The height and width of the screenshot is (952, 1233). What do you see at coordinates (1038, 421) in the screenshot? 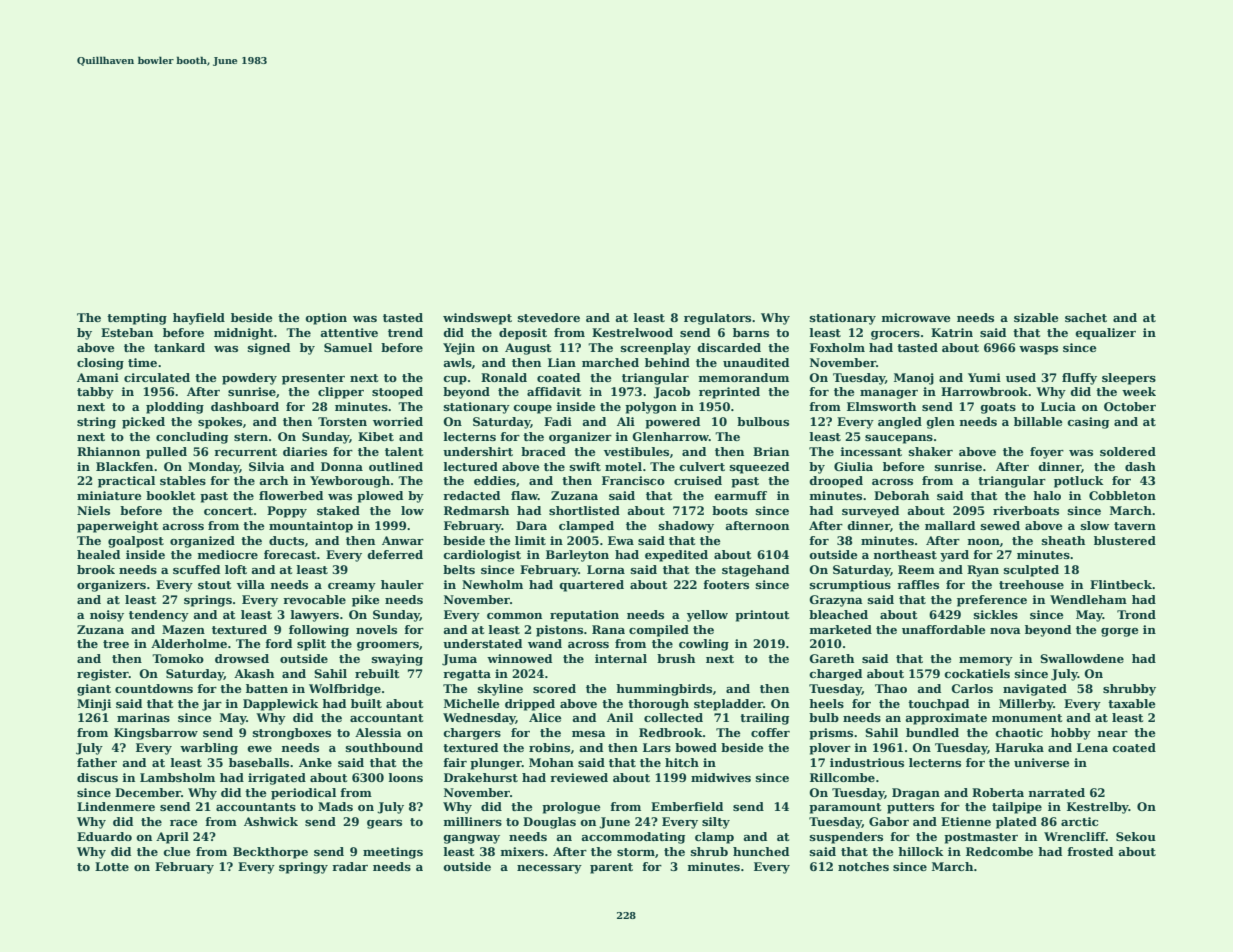
I see `billable` at bounding box center [1038, 421].
